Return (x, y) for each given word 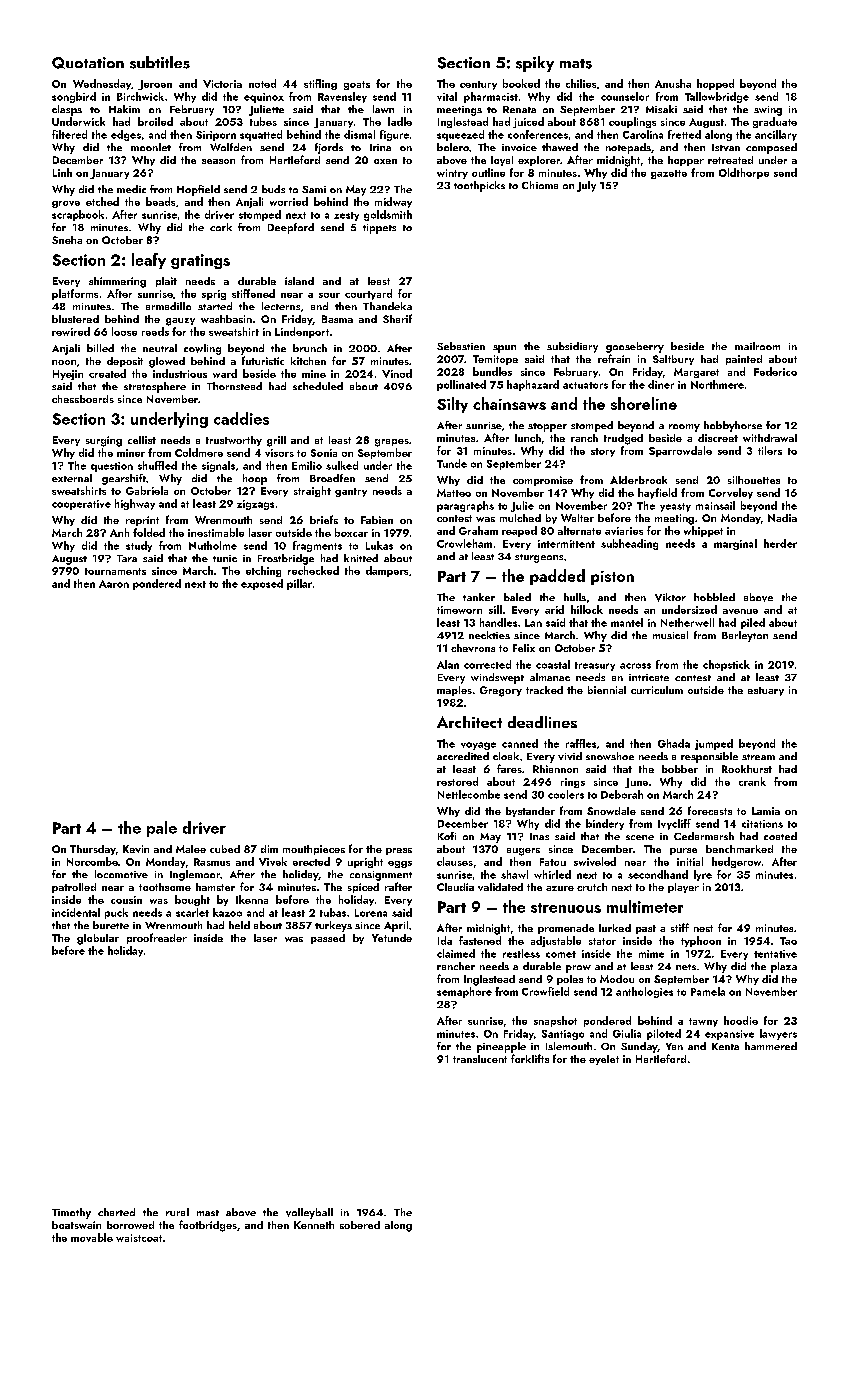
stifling (320, 84)
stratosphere (155, 387)
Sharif (397, 318)
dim (269, 849)
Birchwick (140, 96)
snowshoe (610, 756)
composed (771, 148)
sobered (360, 1225)
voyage (478, 746)
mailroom (757, 346)
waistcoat (139, 1238)
